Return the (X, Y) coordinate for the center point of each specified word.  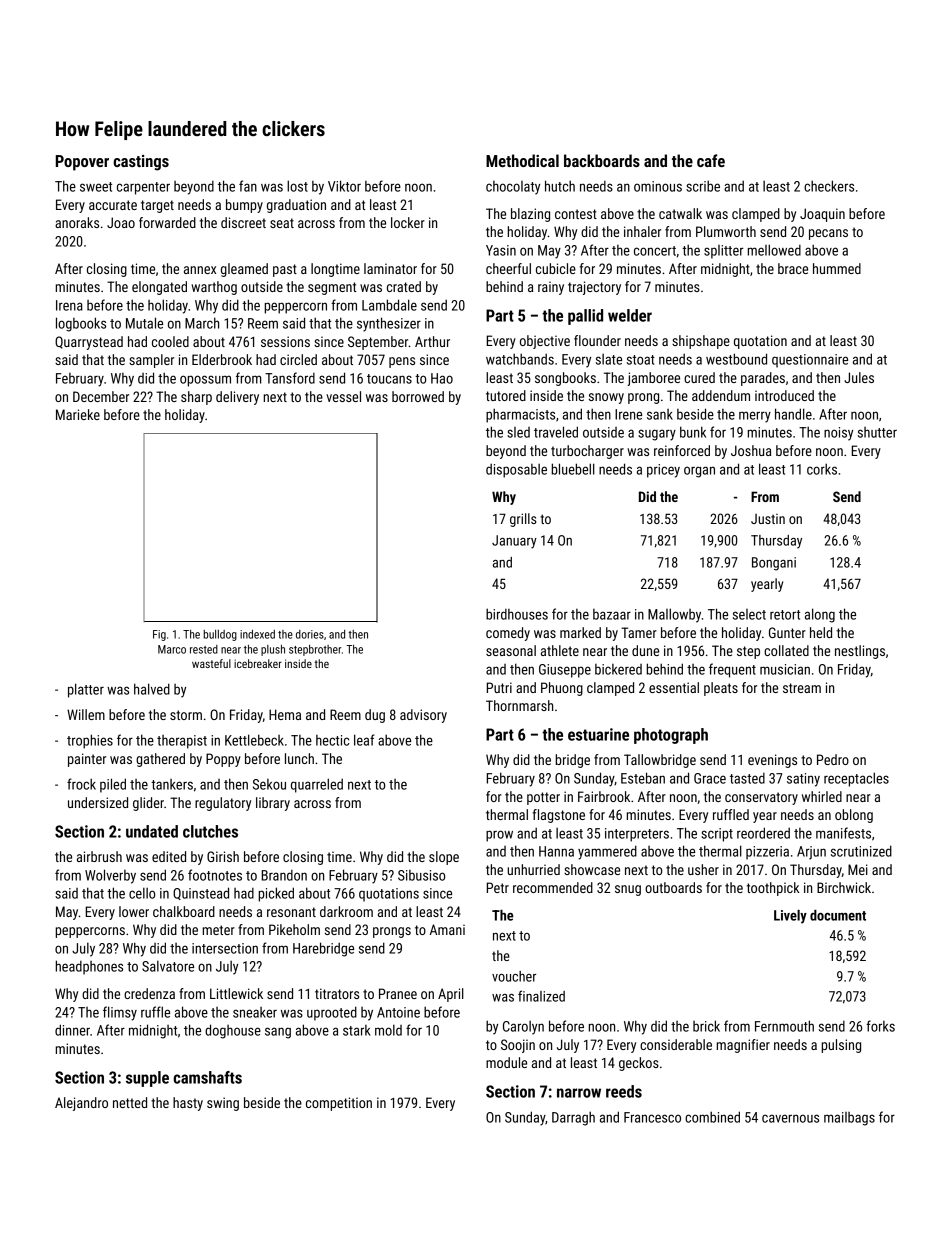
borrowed (418, 396)
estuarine (598, 734)
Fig (159, 635)
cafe (711, 160)
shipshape (701, 342)
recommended (553, 887)
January (514, 542)
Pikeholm (294, 929)
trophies (90, 741)
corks (822, 469)
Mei (858, 869)
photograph (671, 736)
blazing (530, 215)
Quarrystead (89, 343)
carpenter (143, 188)
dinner (72, 1030)
